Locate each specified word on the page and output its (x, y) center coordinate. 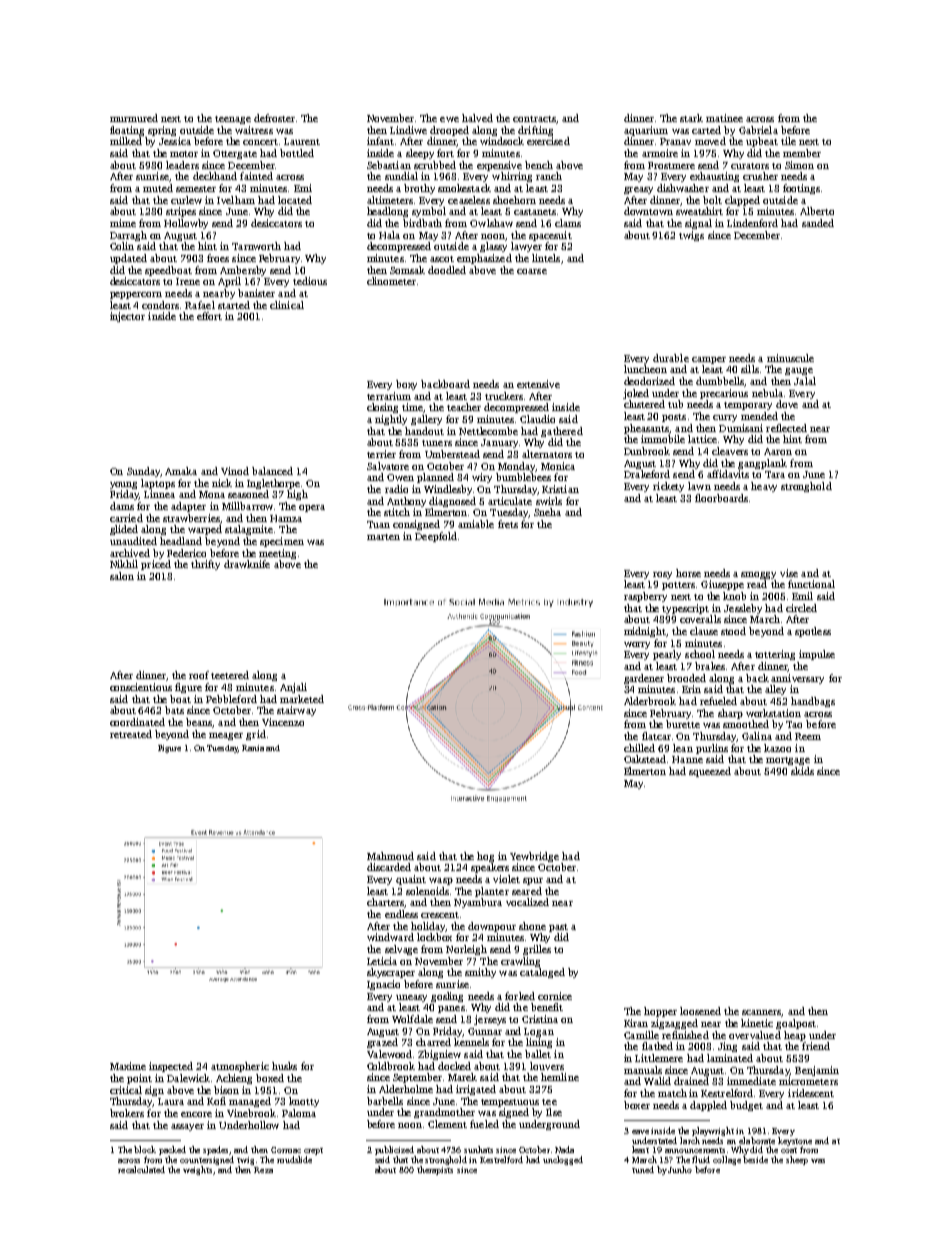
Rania (253, 748)
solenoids (427, 891)
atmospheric (240, 1067)
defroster (274, 118)
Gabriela (758, 130)
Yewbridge (534, 857)
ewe (449, 119)
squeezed (710, 772)
